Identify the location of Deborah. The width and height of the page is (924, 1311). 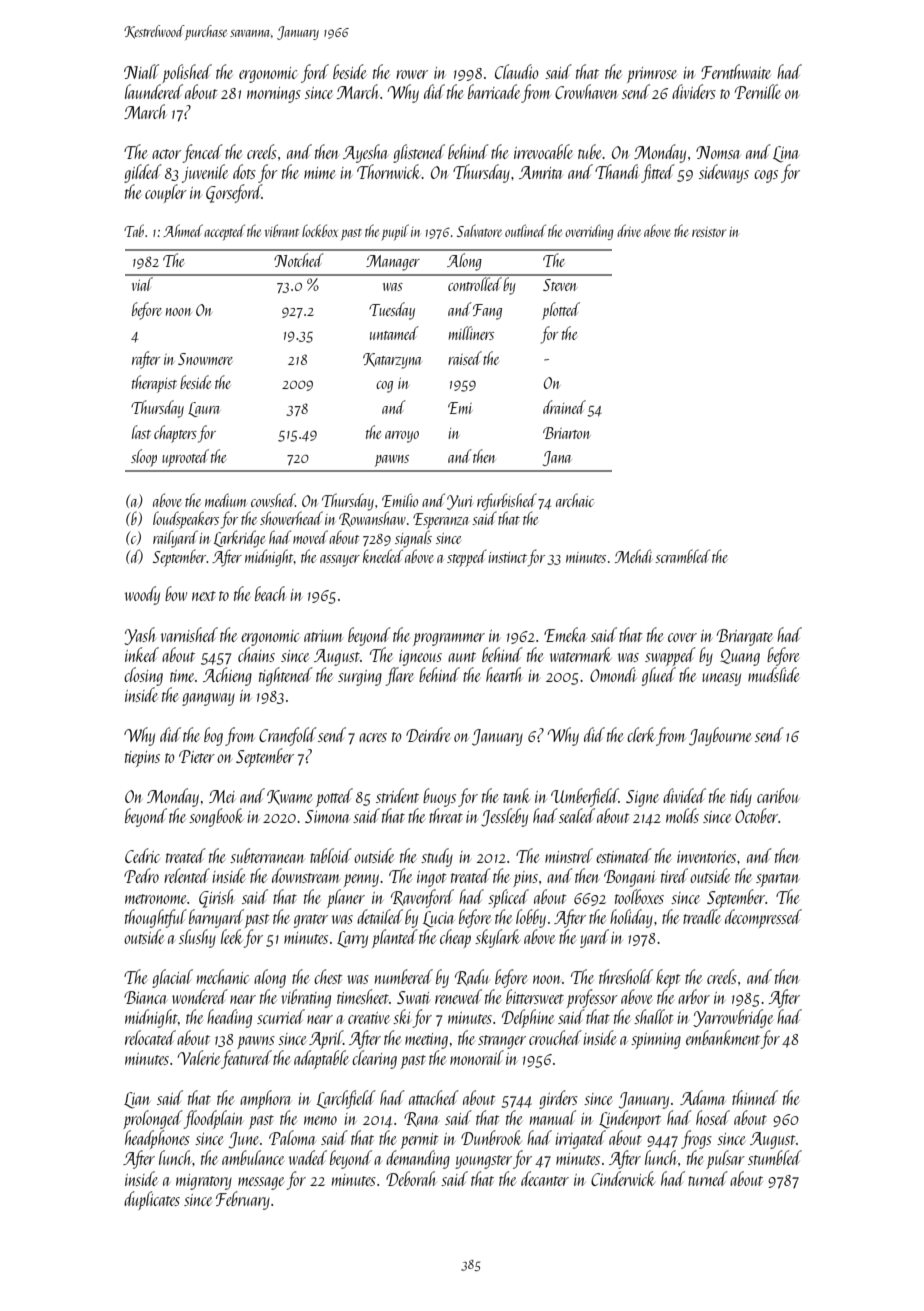
(411, 1178).
